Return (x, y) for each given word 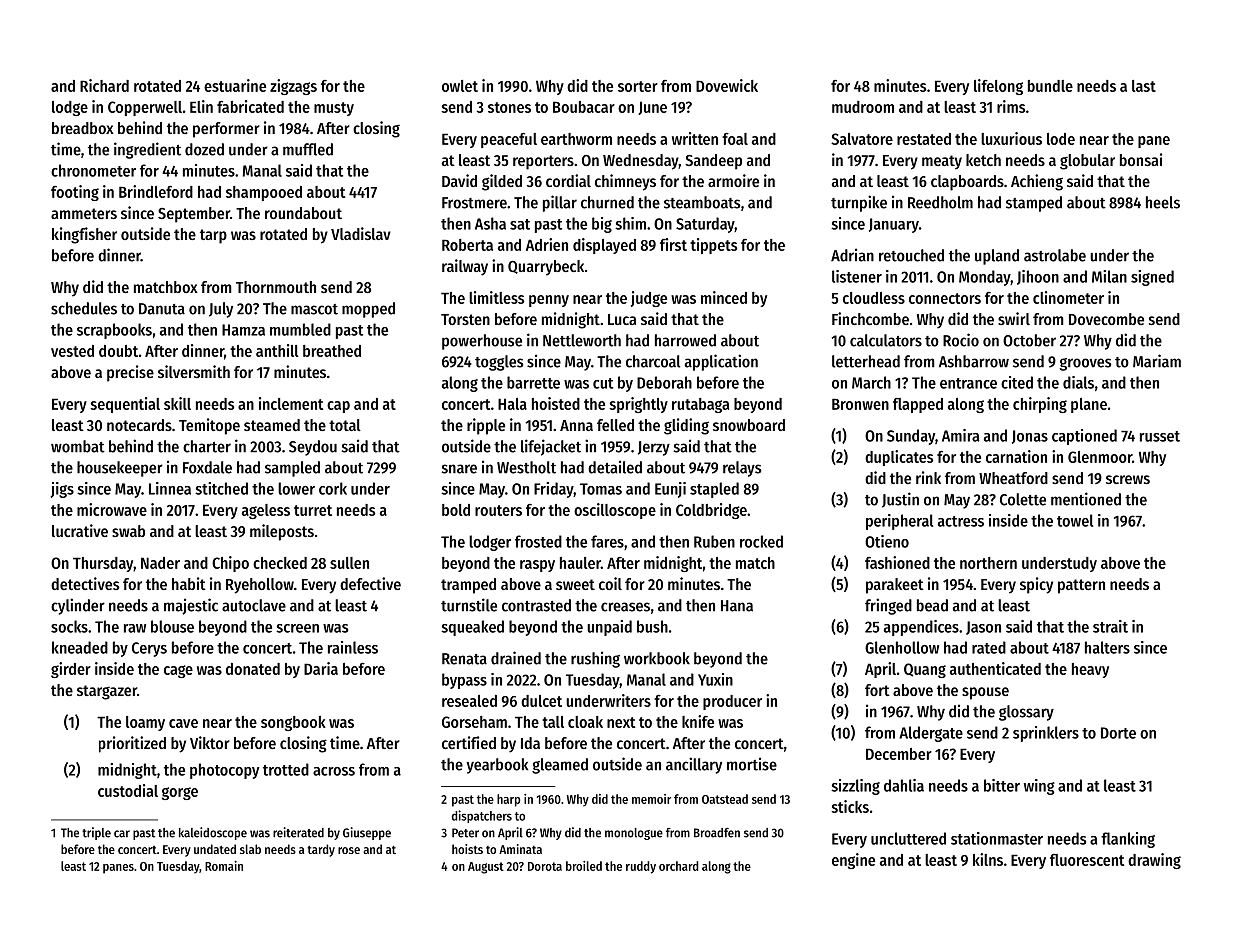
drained (516, 658)
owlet (460, 86)
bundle (1050, 86)
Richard (104, 85)
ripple (486, 426)
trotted (286, 769)
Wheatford (1013, 478)
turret (313, 510)
